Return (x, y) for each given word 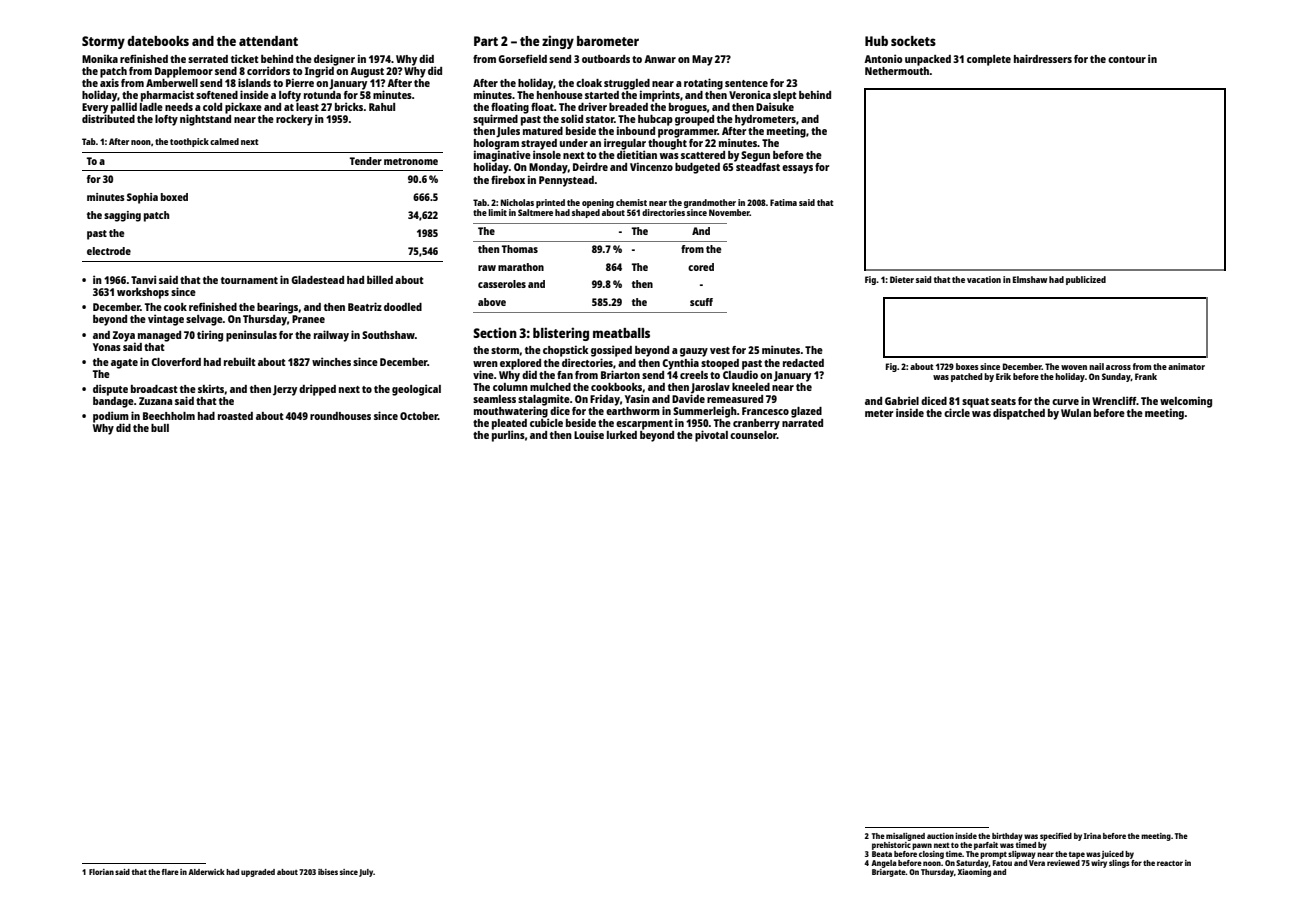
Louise (589, 434)
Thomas (520, 249)
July (366, 873)
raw (487, 268)
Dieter (902, 279)
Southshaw (388, 335)
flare (170, 872)
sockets (913, 41)
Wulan (1076, 413)
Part (486, 41)
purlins (508, 436)
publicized (1086, 280)
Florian (101, 872)
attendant (268, 41)
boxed (174, 197)
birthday (1007, 837)
